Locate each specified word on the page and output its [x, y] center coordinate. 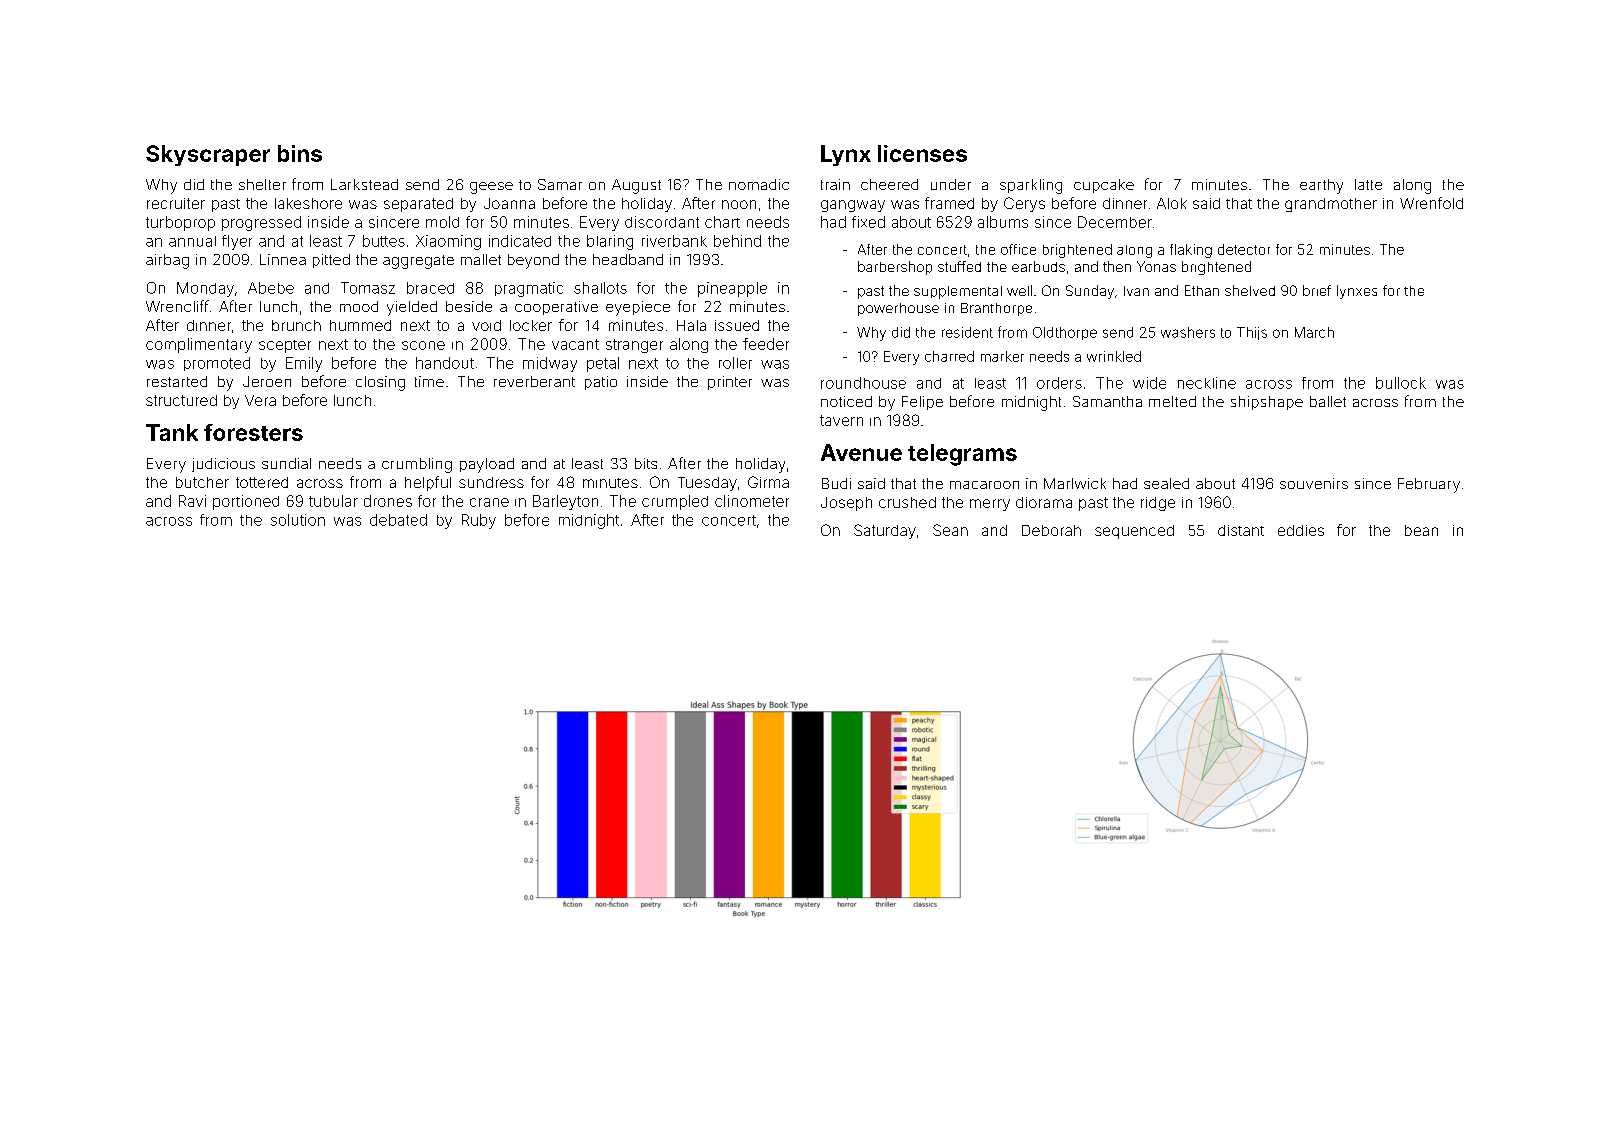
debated [398, 520]
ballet [1328, 401]
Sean [950, 530]
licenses [922, 153]
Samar [560, 184]
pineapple [732, 289]
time [429, 381]
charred [949, 356]
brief [1317, 290]
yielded [412, 308]
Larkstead [364, 184]
